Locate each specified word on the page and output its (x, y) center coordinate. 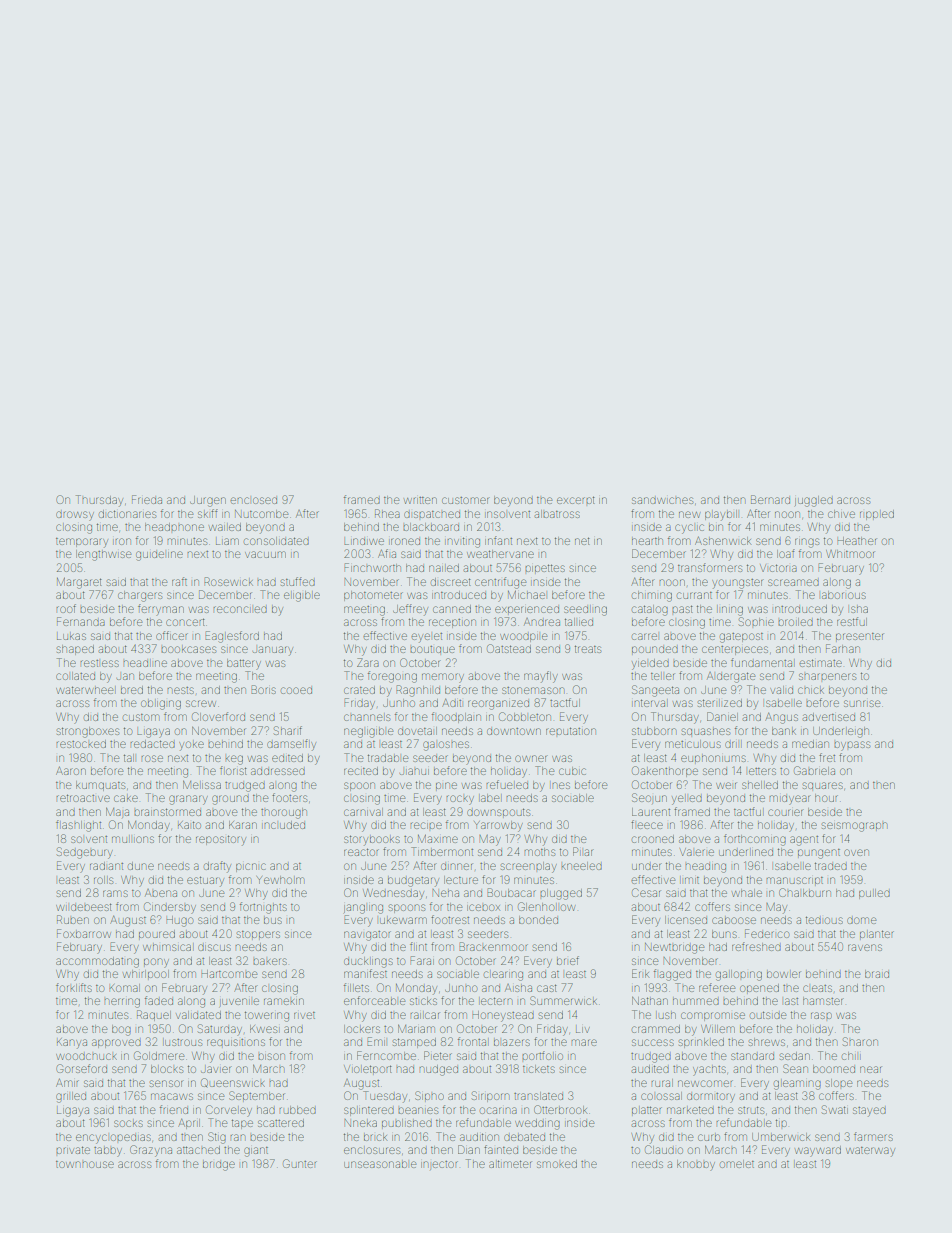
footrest (450, 919)
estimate (820, 663)
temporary (82, 543)
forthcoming (755, 840)
